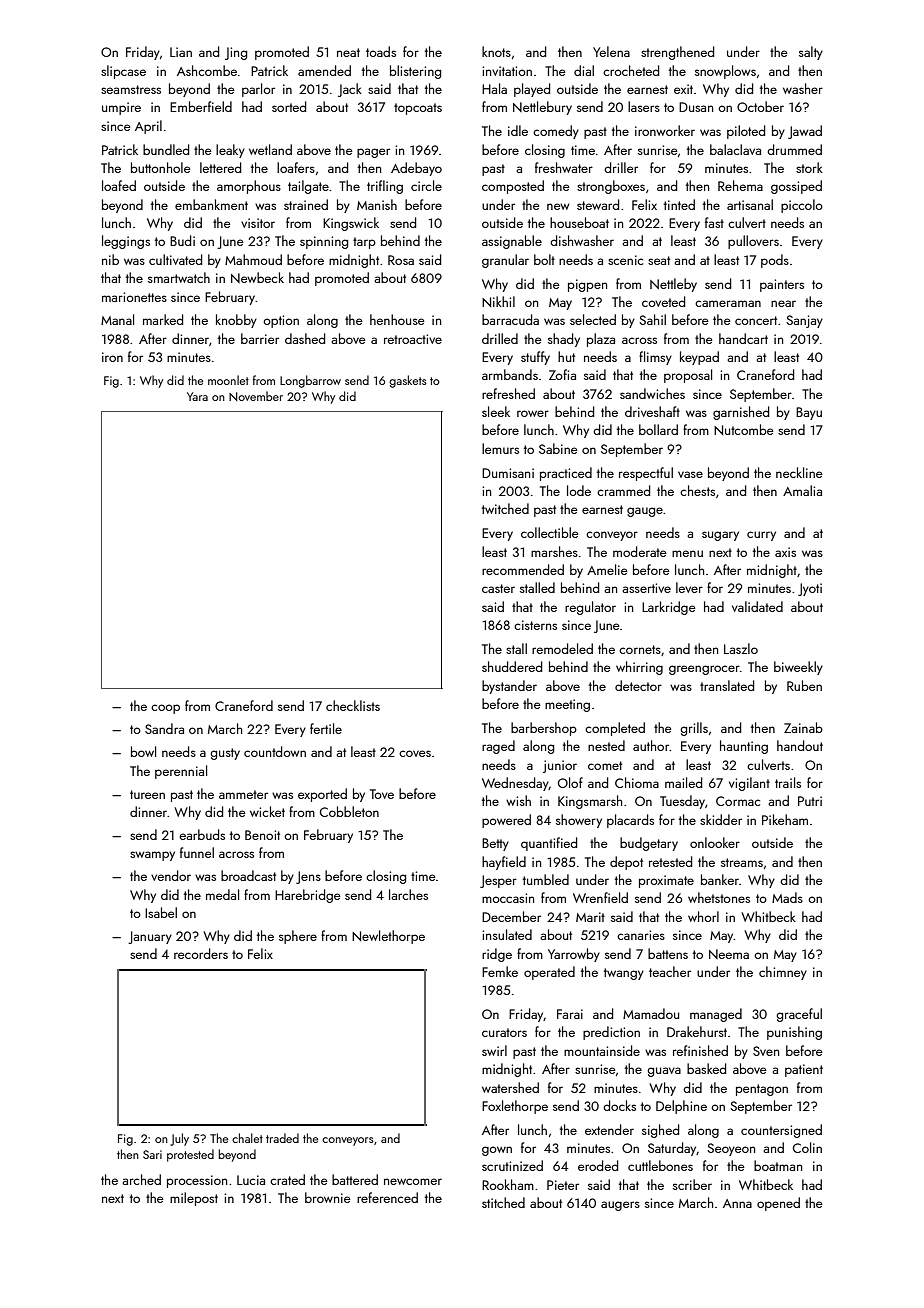 Image resolution: width=924 pixels, height=1308 pixels. Describe the element at coordinates (197, 396) in the page. I see `Yara` at that location.
